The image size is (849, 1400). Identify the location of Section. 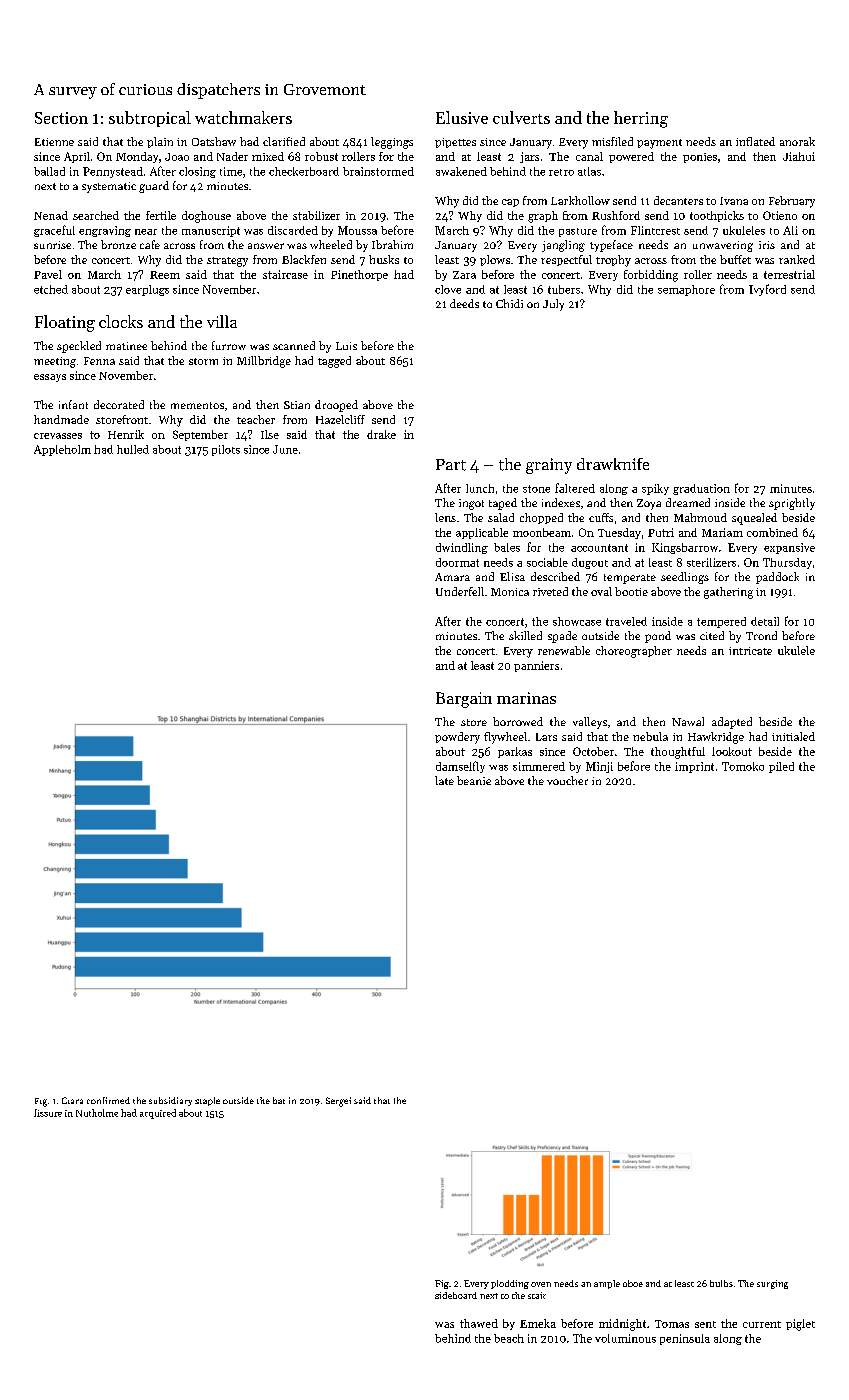
(61, 118).
